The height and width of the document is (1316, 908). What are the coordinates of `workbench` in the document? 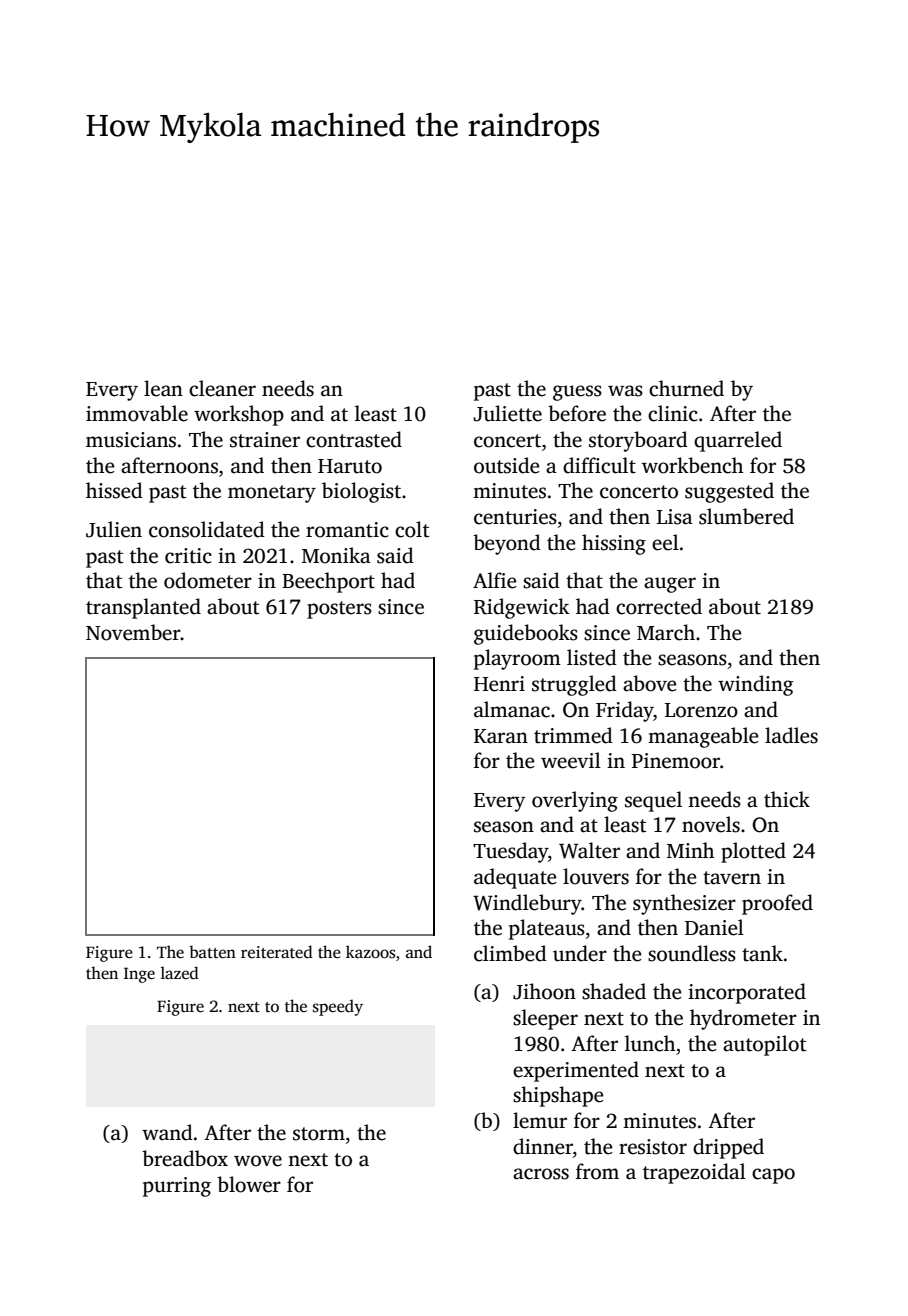 It's located at (693, 465).
